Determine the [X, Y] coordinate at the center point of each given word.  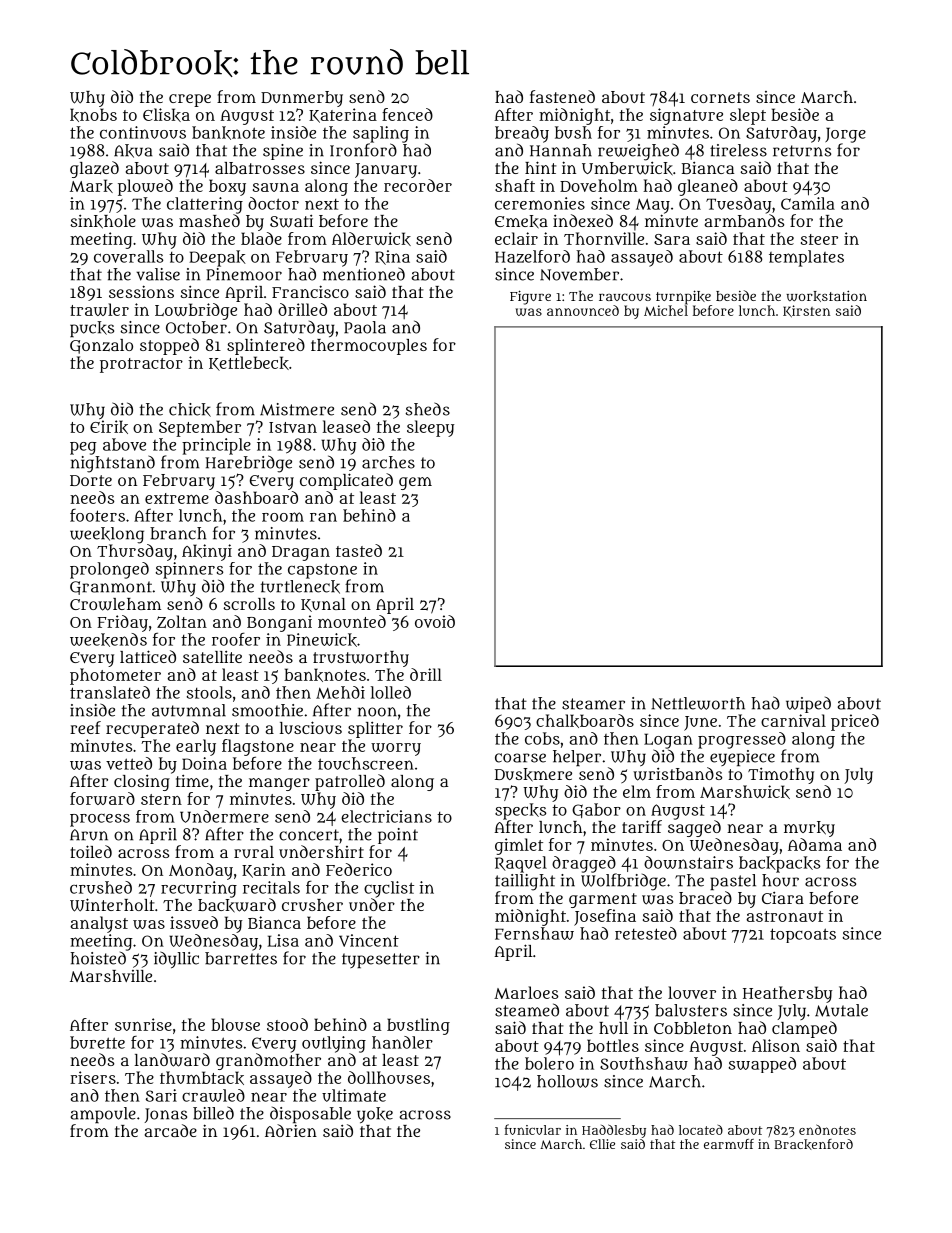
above [124, 444]
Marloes [526, 992]
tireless [738, 150]
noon [377, 712]
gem [415, 483]
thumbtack [202, 1078]
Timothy [781, 776]
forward [102, 798]
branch [178, 533]
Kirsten [806, 311]
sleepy [431, 428]
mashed [209, 220]
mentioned [364, 274]
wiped [808, 705]
